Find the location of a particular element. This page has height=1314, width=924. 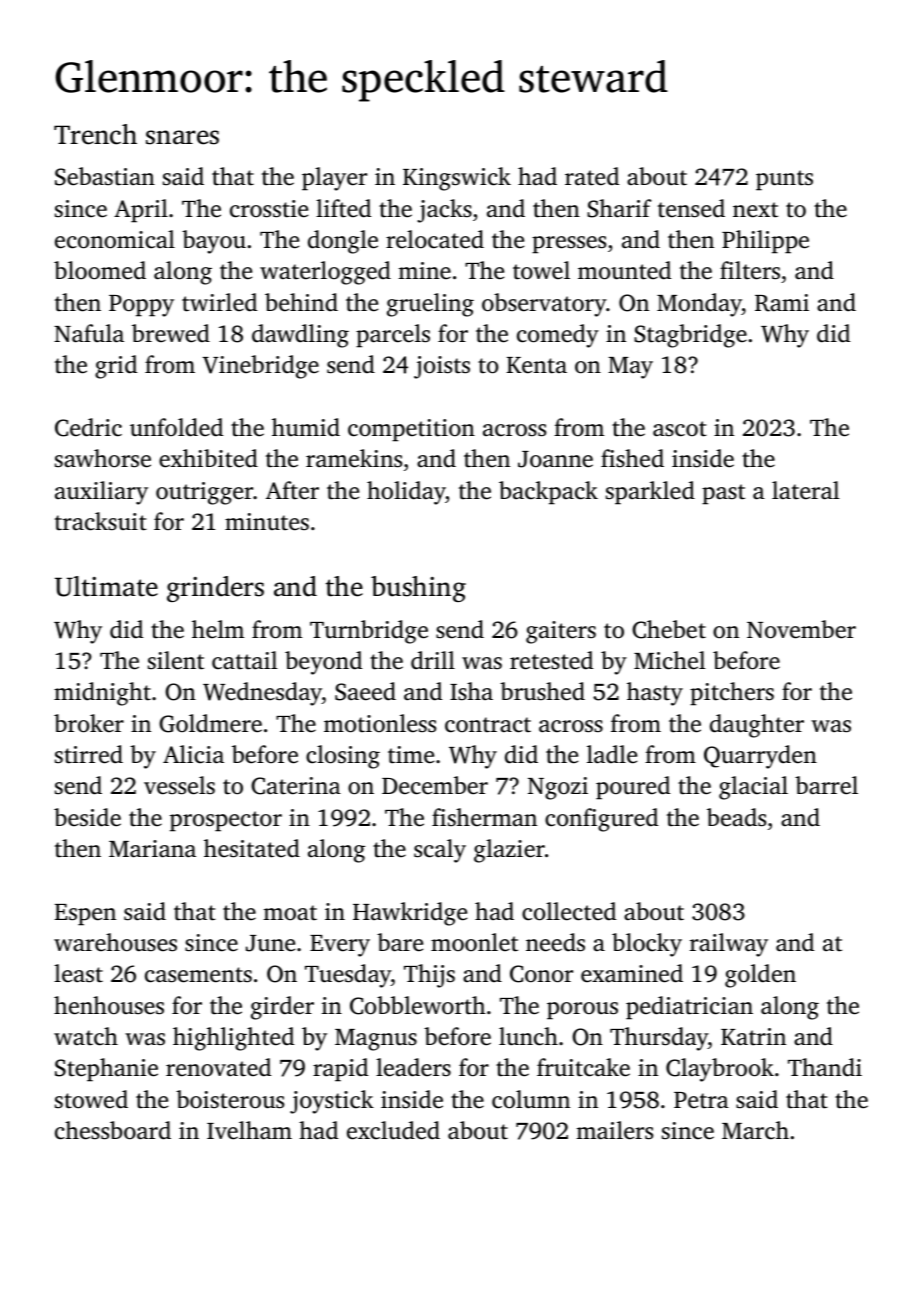

Ngozi is located at coordinates (558, 788).
